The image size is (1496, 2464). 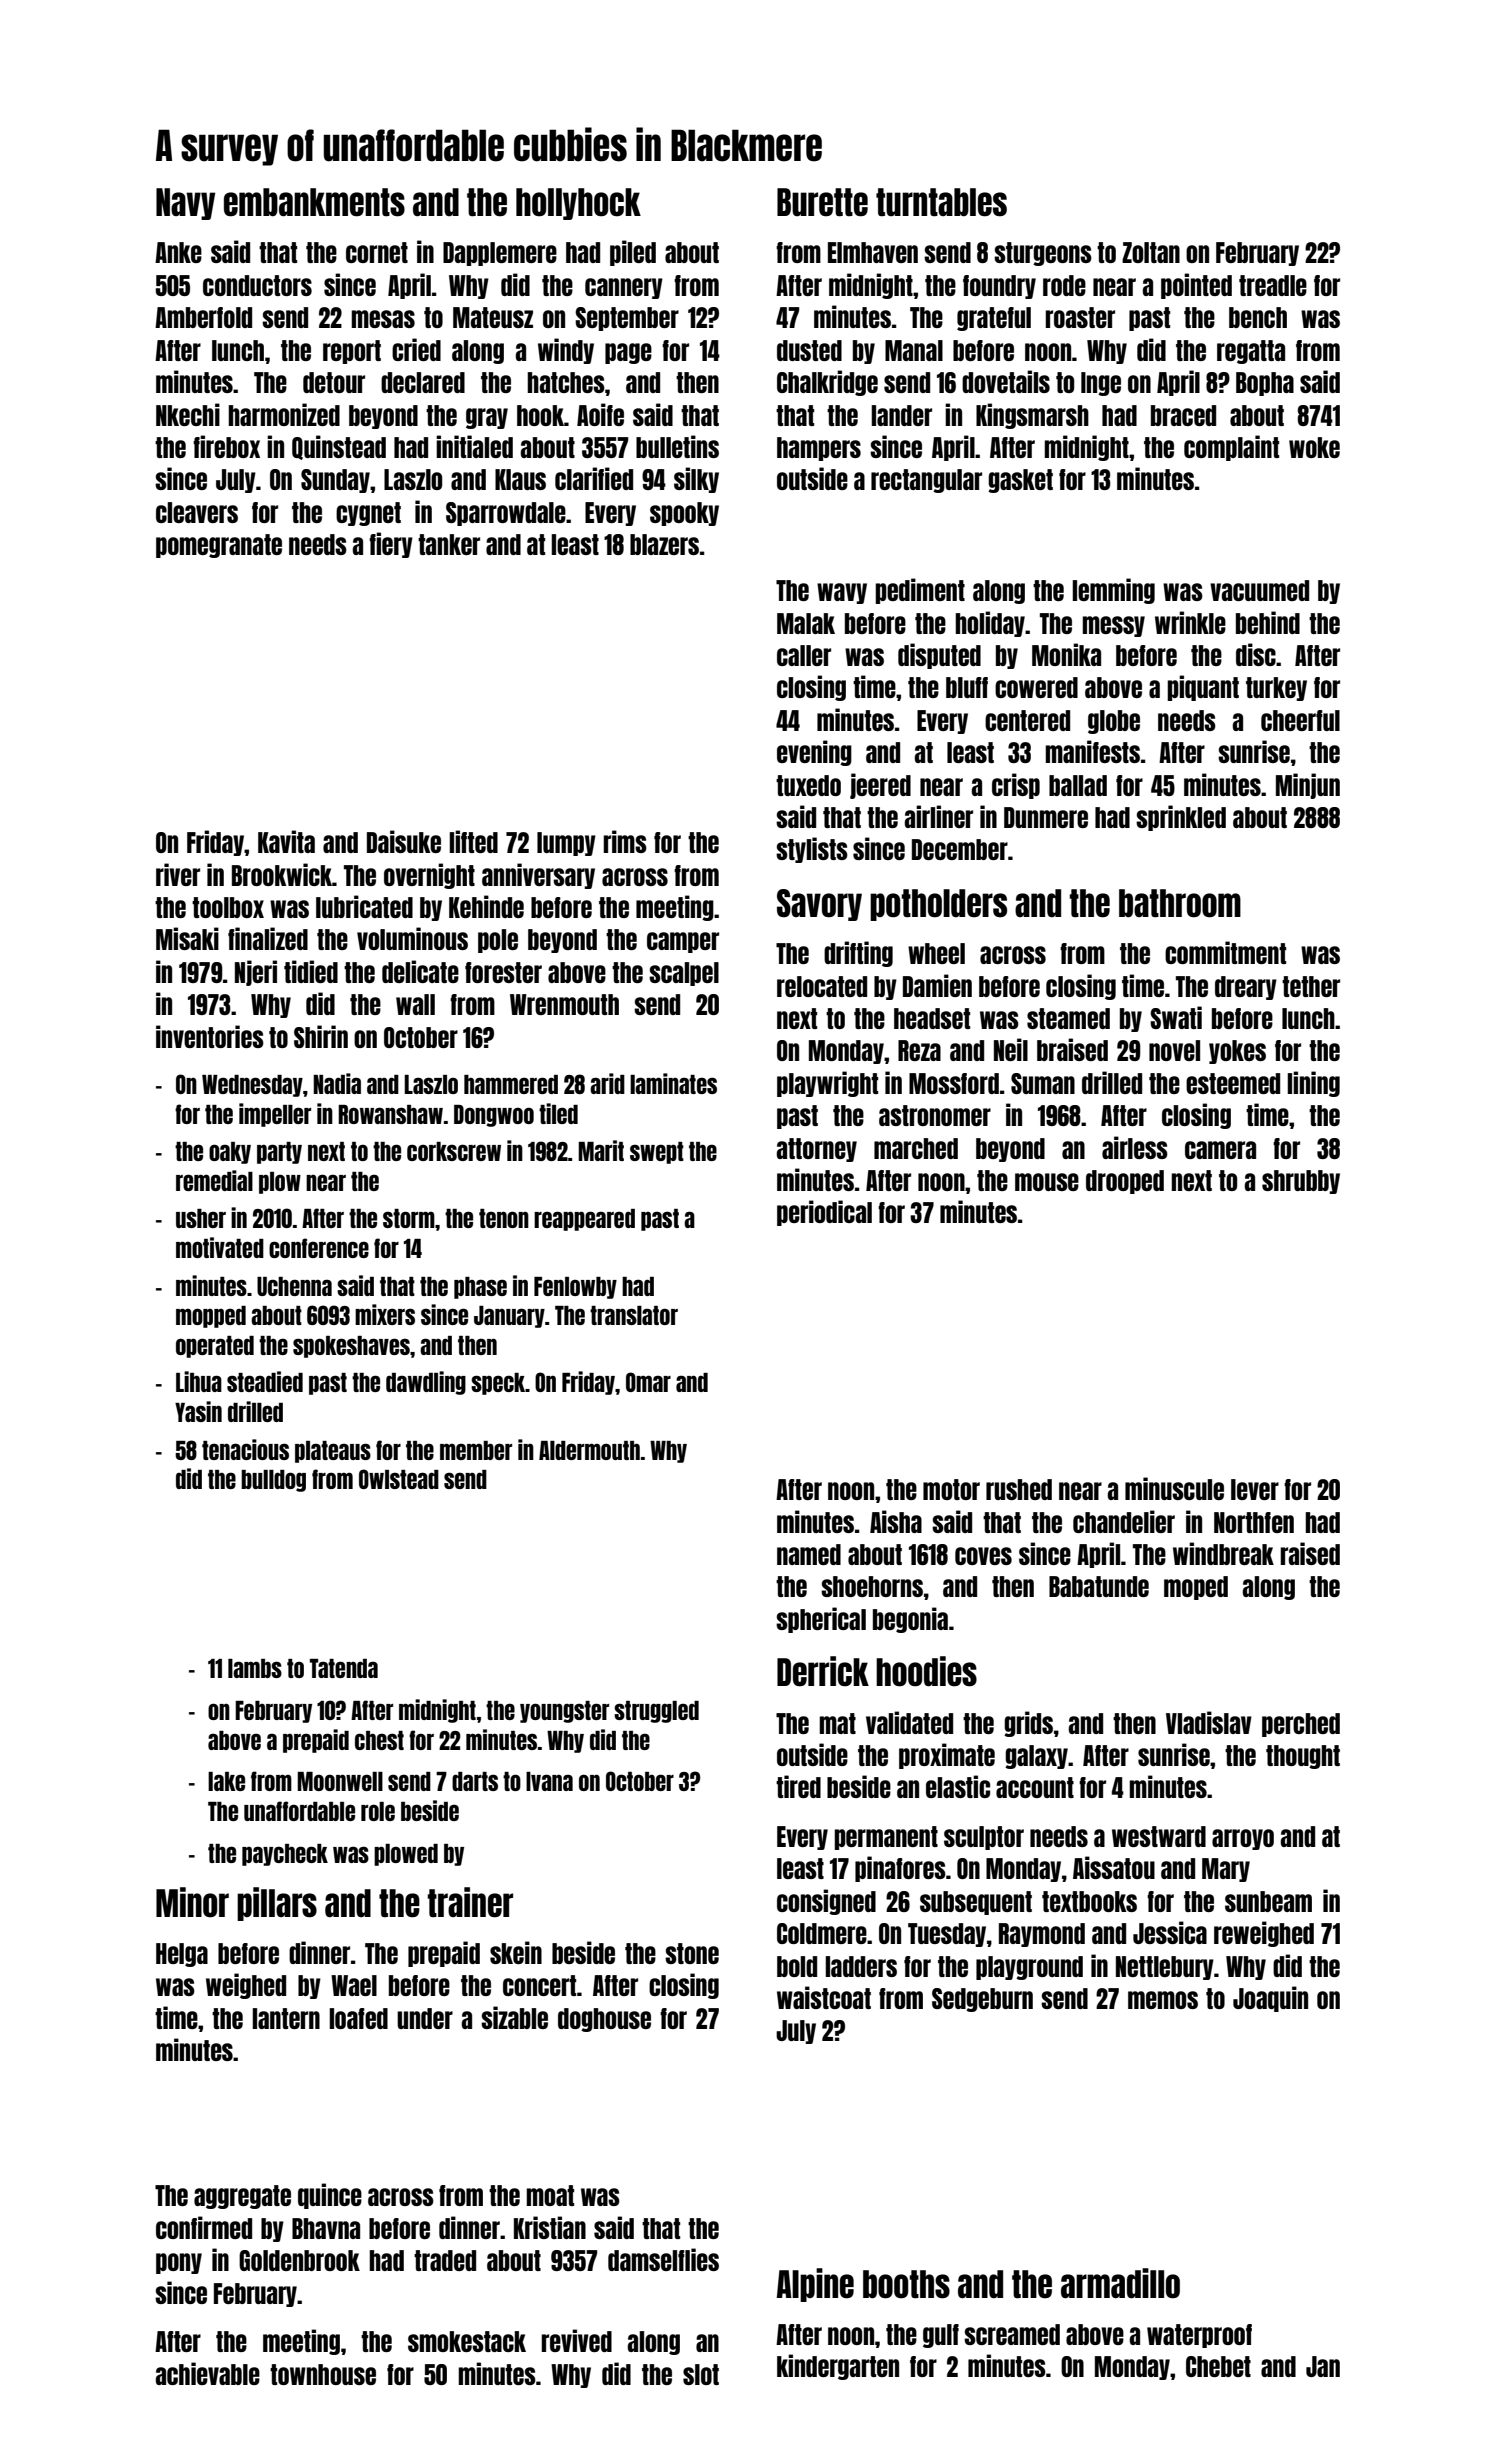 I want to click on silky, so click(x=696, y=480).
